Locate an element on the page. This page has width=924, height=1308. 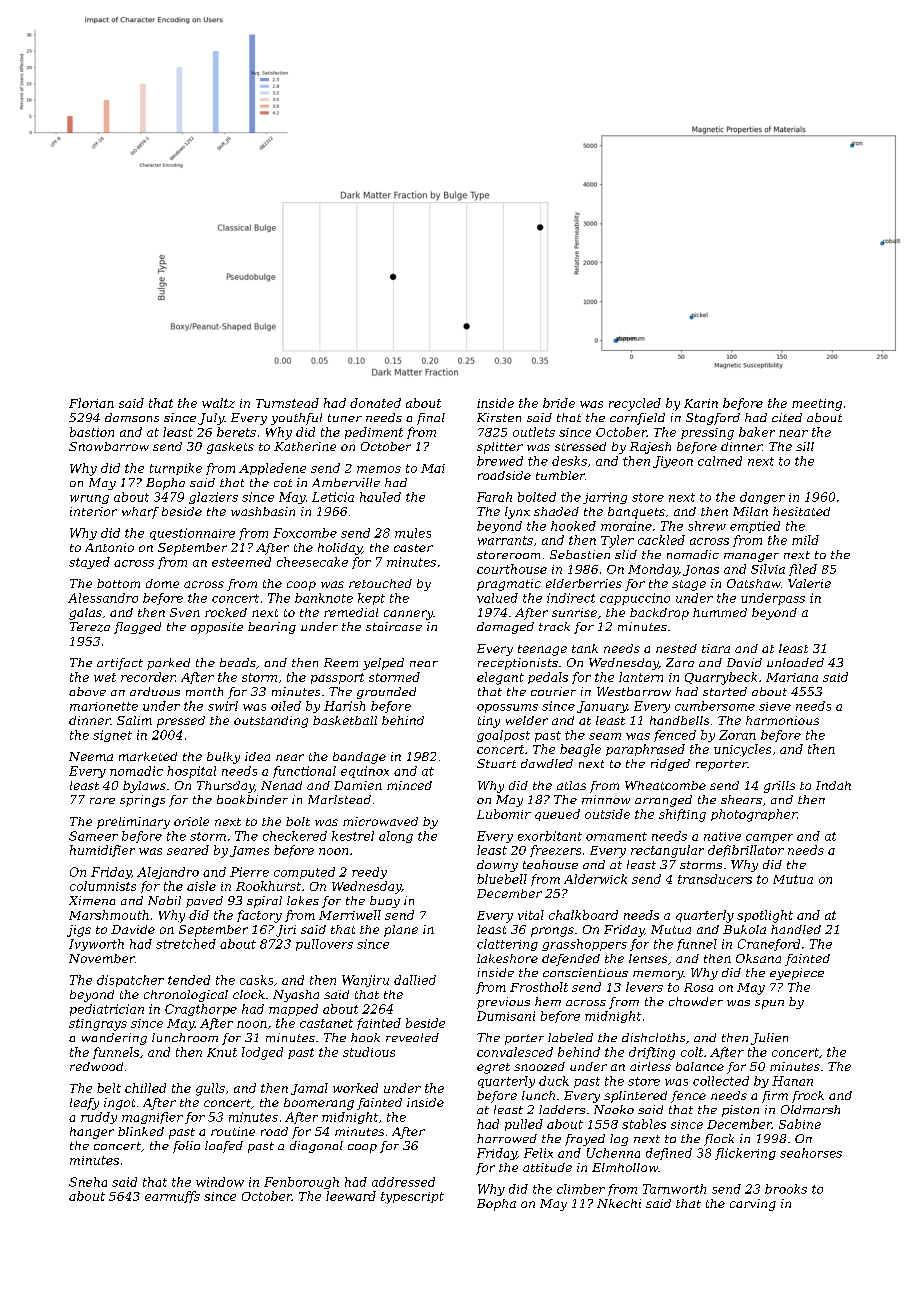
climber is located at coordinates (581, 1189).
